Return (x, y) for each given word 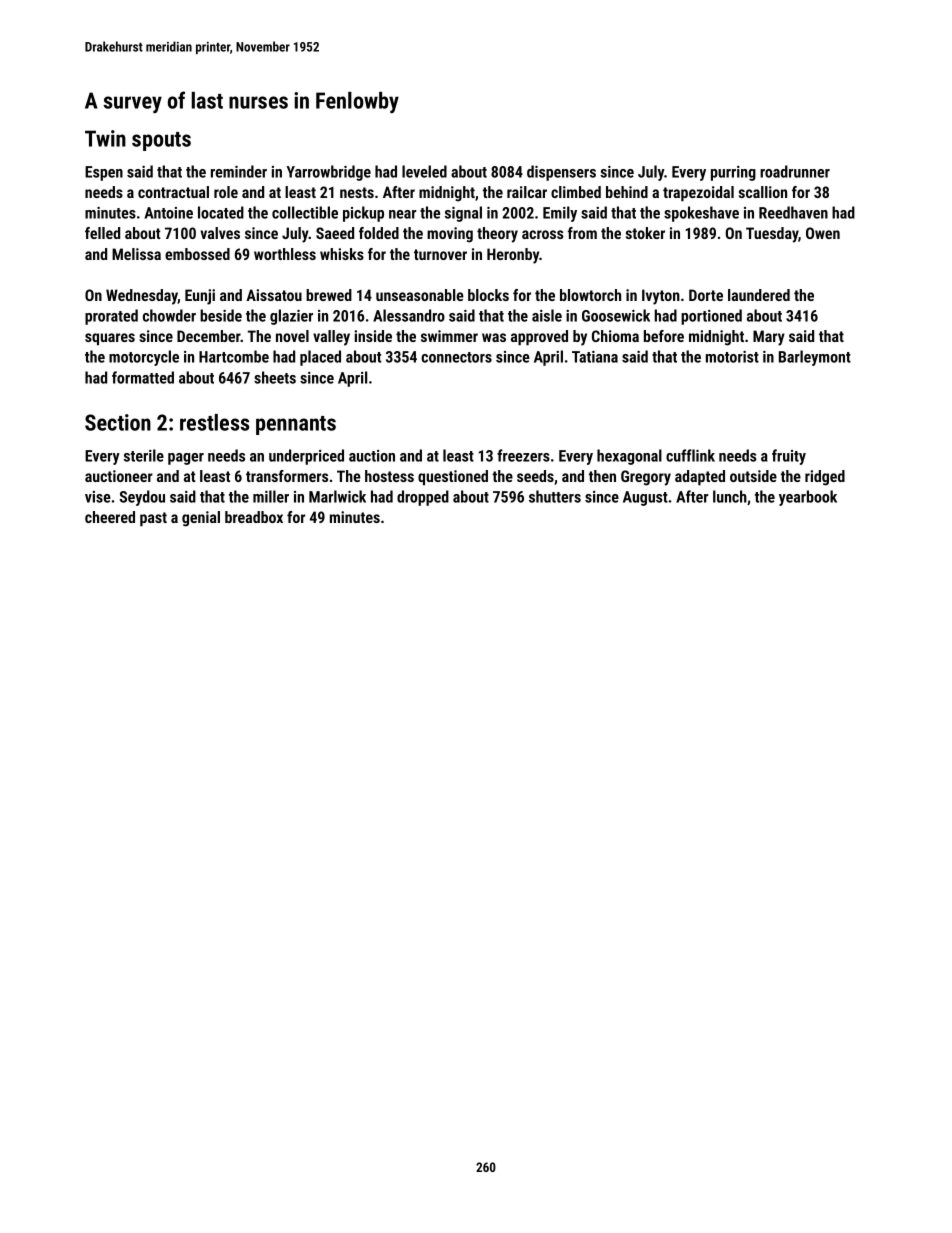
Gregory (646, 478)
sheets (275, 377)
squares (110, 339)
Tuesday (772, 235)
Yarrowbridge (328, 173)
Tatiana (595, 357)
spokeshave (701, 214)
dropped (423, 498)
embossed (197, 254)
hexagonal (629, 457)
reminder (239, 171)
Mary (769, 338)
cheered (110, 517)
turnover (440, 254)
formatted (143, 377)
